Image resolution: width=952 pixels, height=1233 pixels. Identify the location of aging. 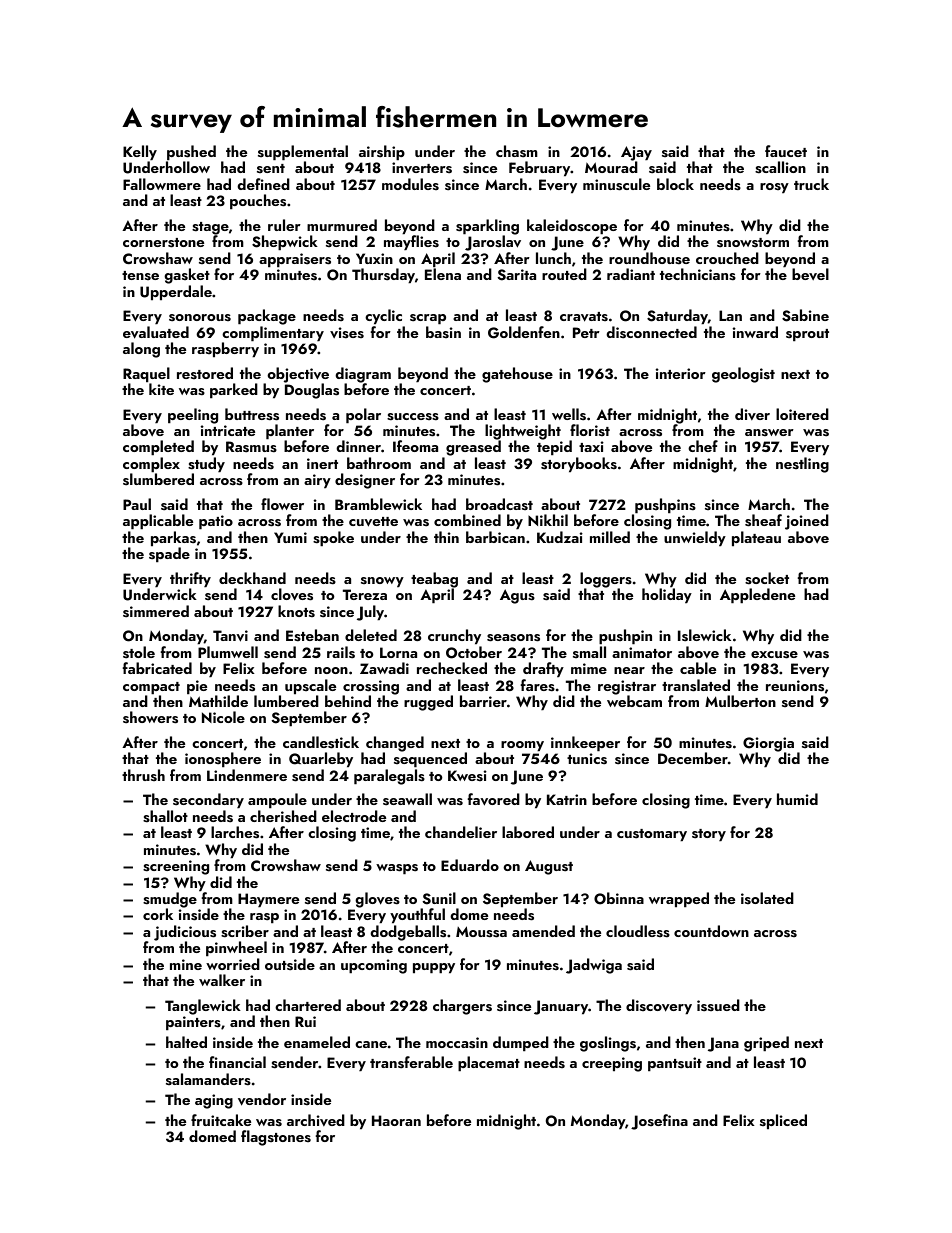
(214, 1101).
